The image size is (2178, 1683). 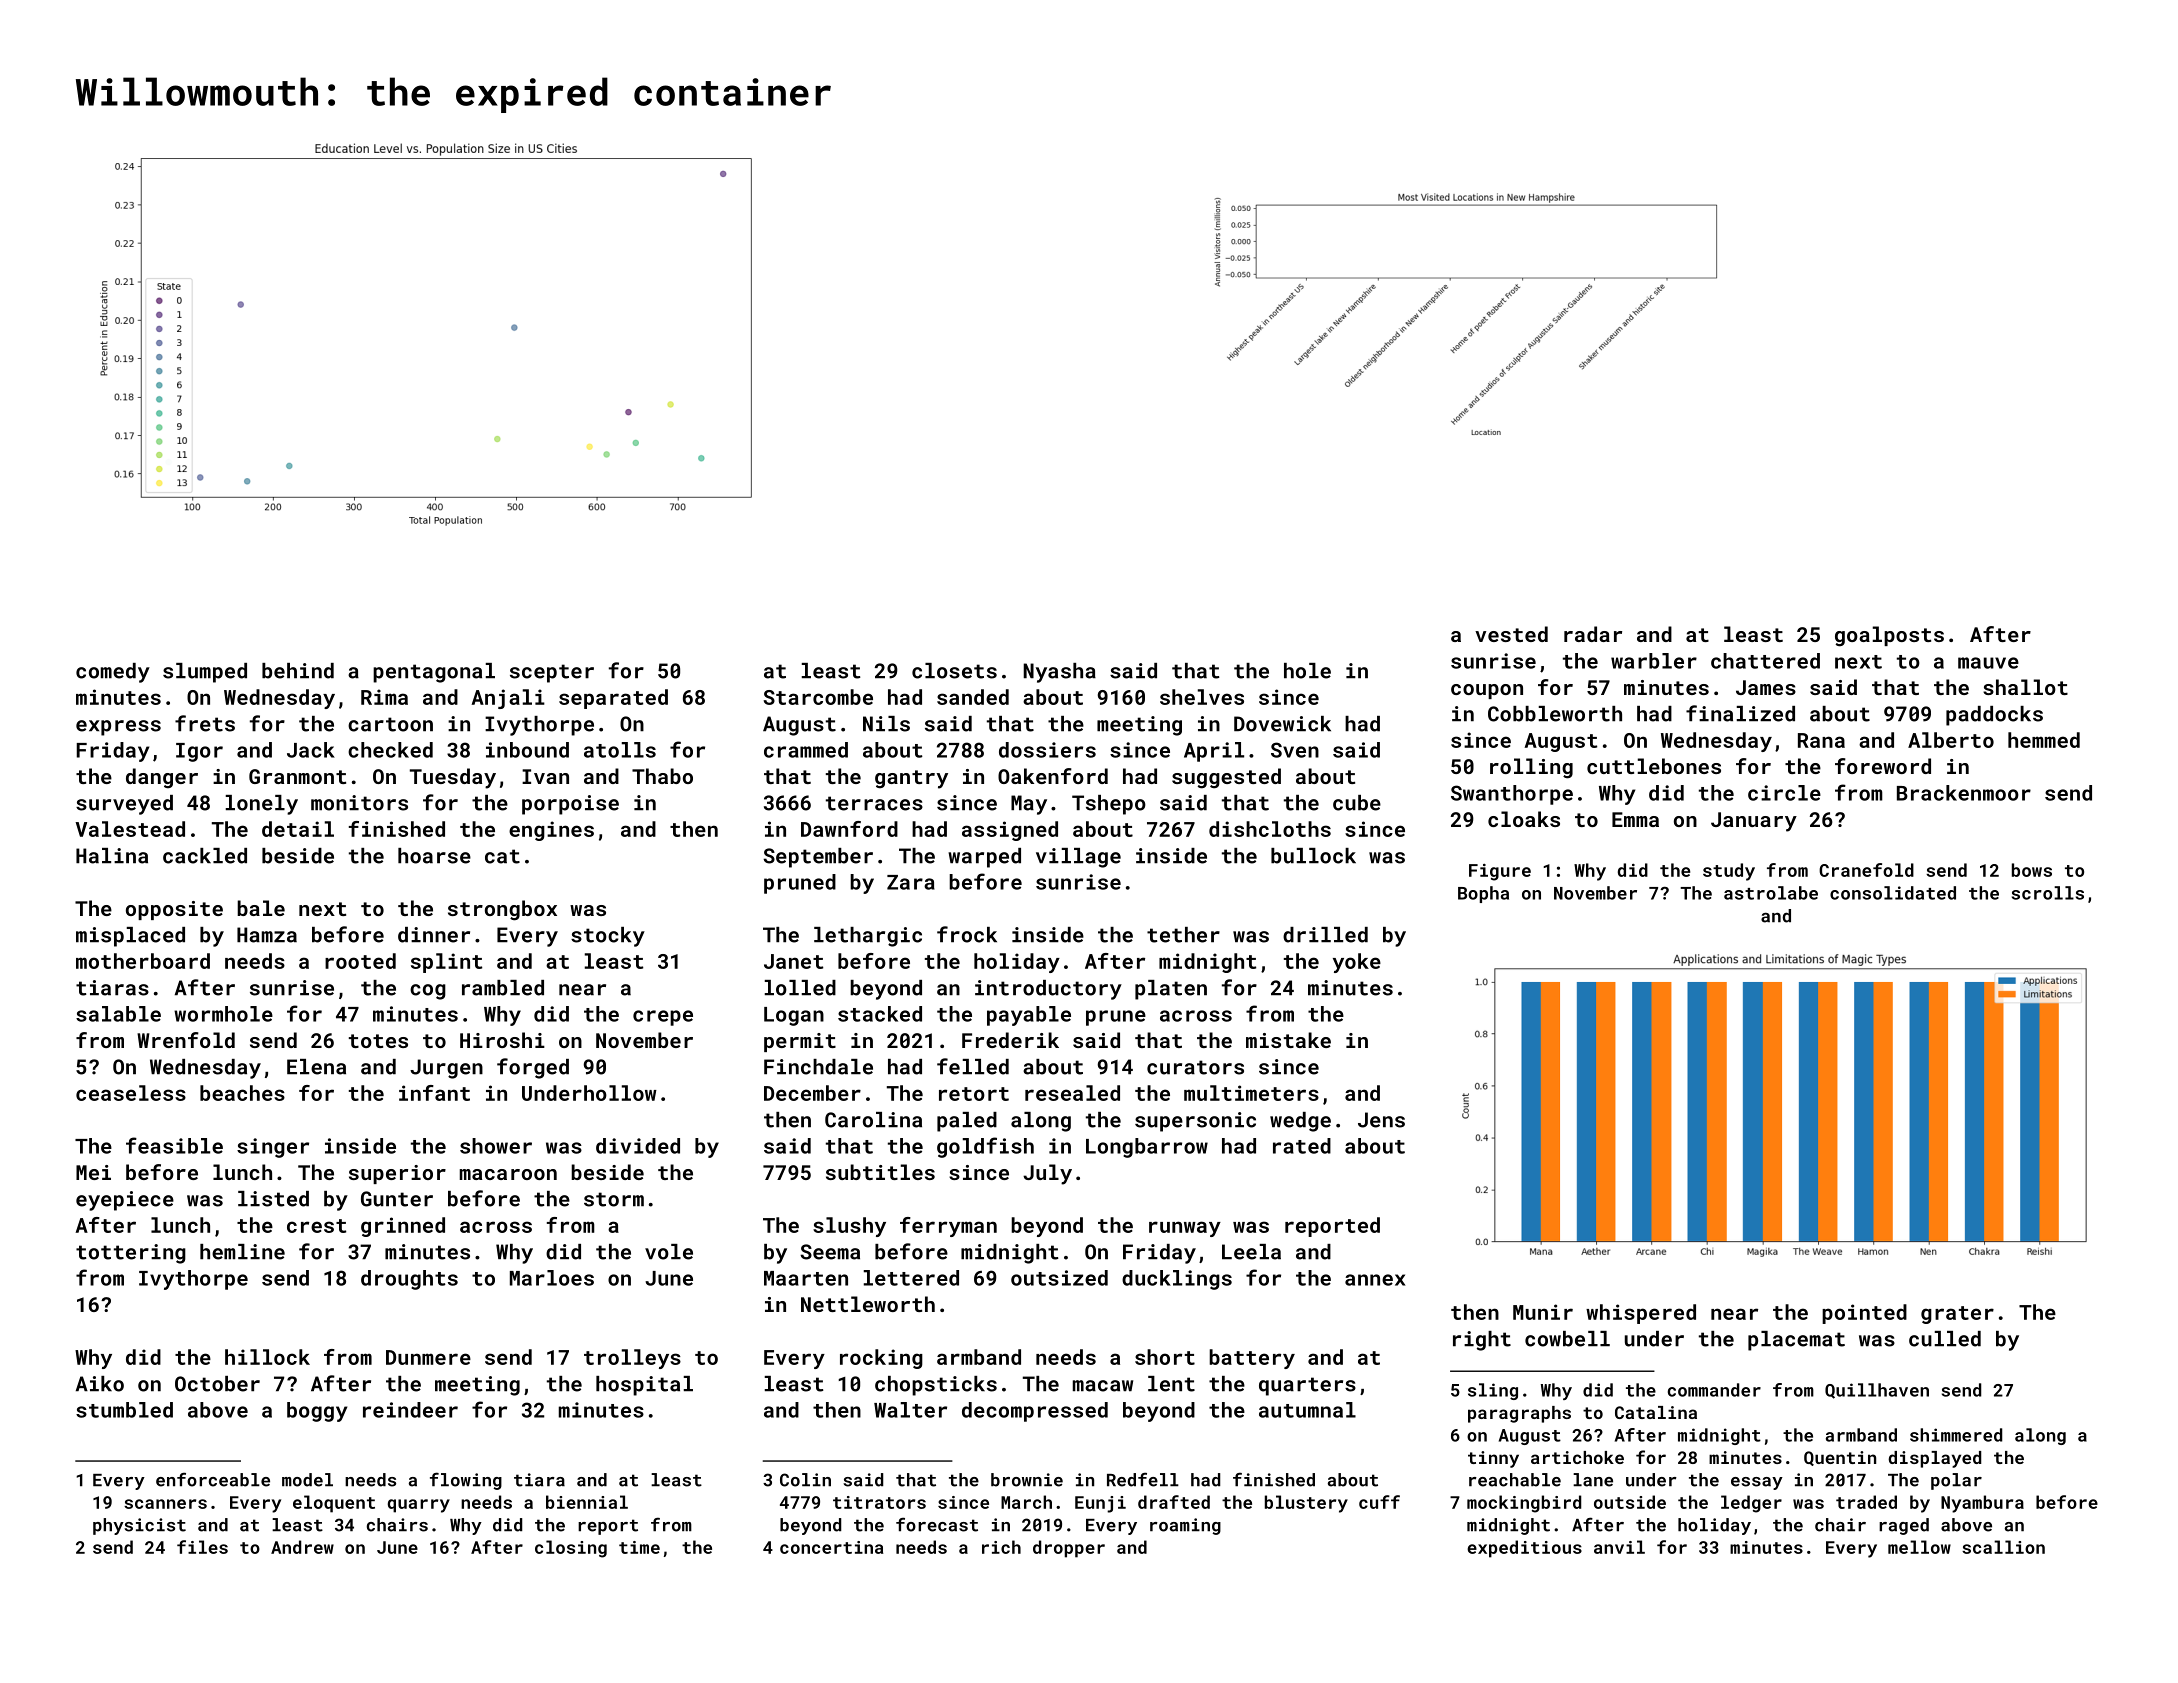 I want to click on singer, so click(x=273, y=1148).
